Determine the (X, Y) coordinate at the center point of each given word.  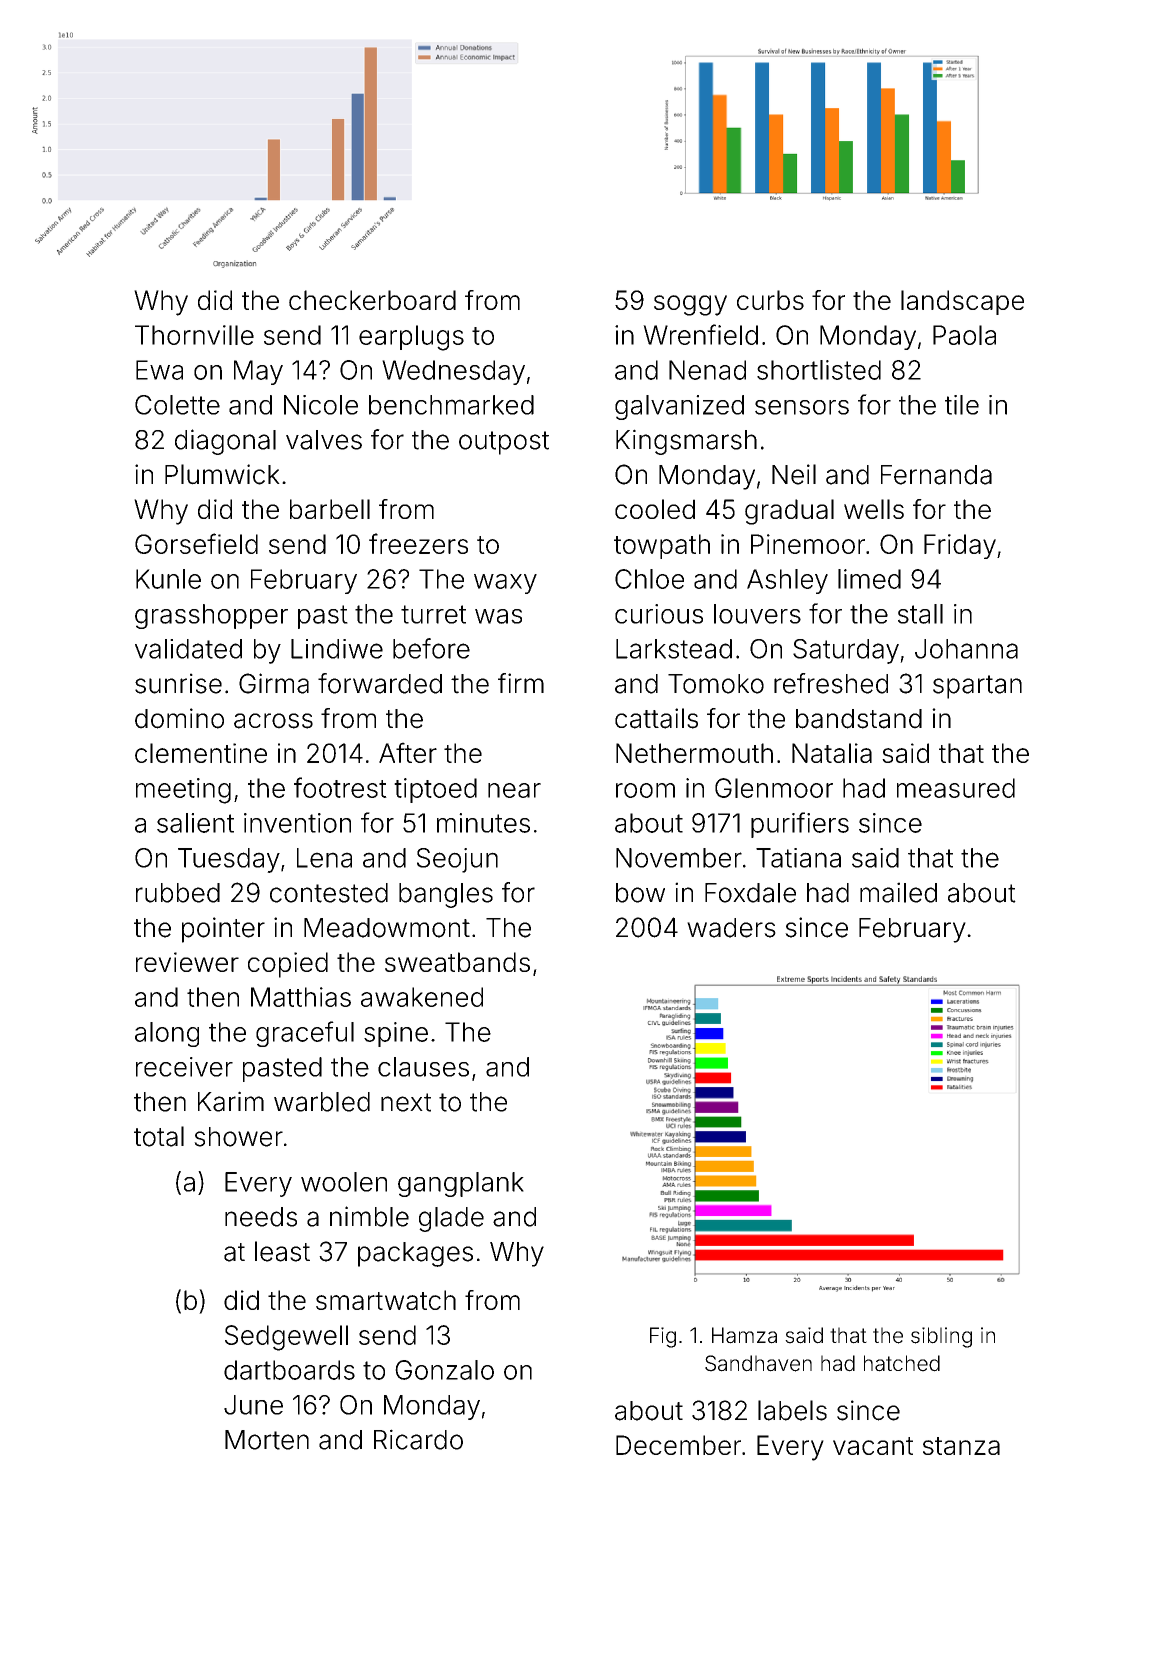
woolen (344, 1182)
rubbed (178, 893)
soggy (690, 305)
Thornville (194, 335)
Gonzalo (444, 1370)
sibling (941, 1337)
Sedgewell (286, 1338)
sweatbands (457, 962)
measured (956, 788)
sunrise (178, 683)
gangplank (461, 1184)
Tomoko (716, 684)
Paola (964, 335)
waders (731, 928)
